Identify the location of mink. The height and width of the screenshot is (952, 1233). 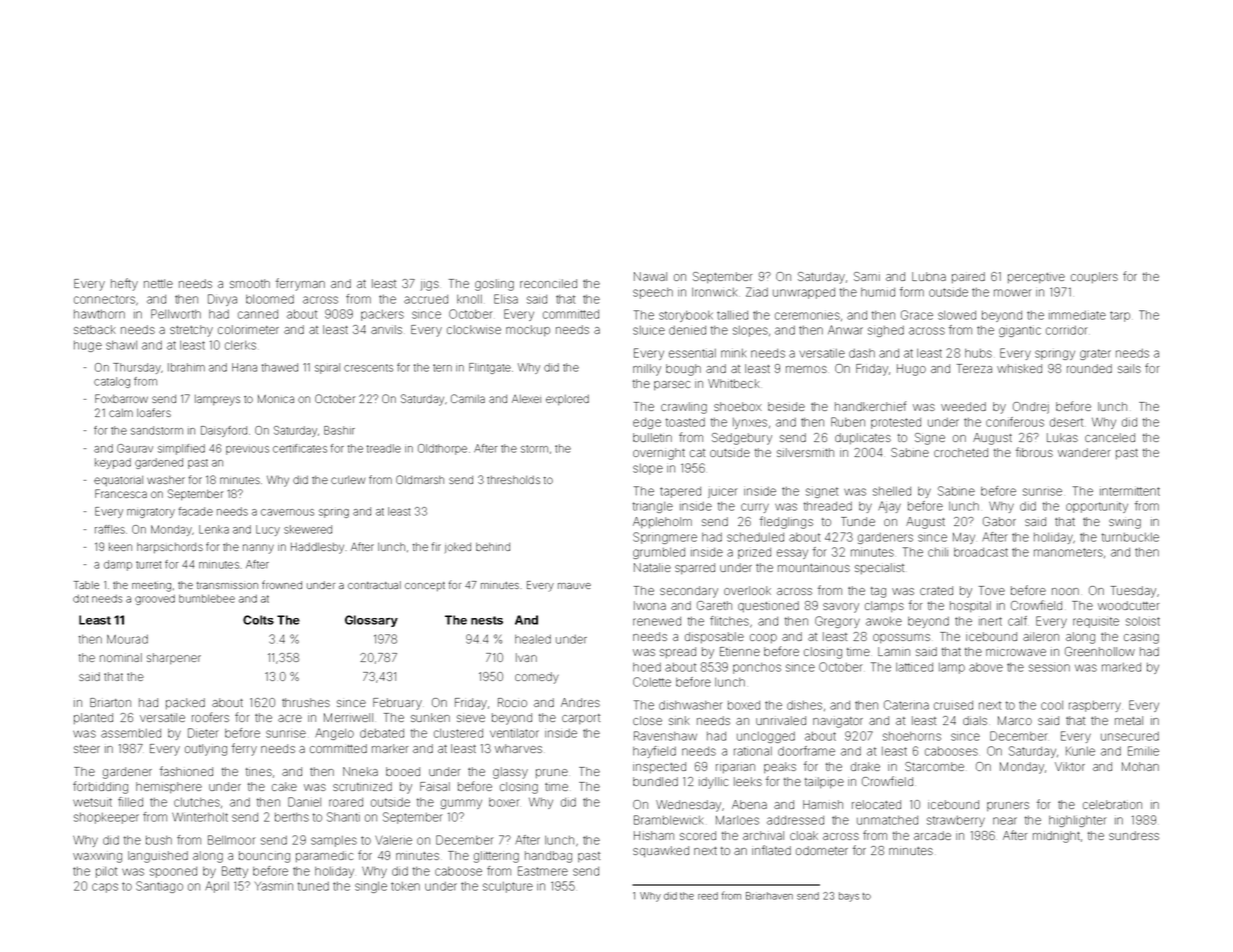
(733, 353).
